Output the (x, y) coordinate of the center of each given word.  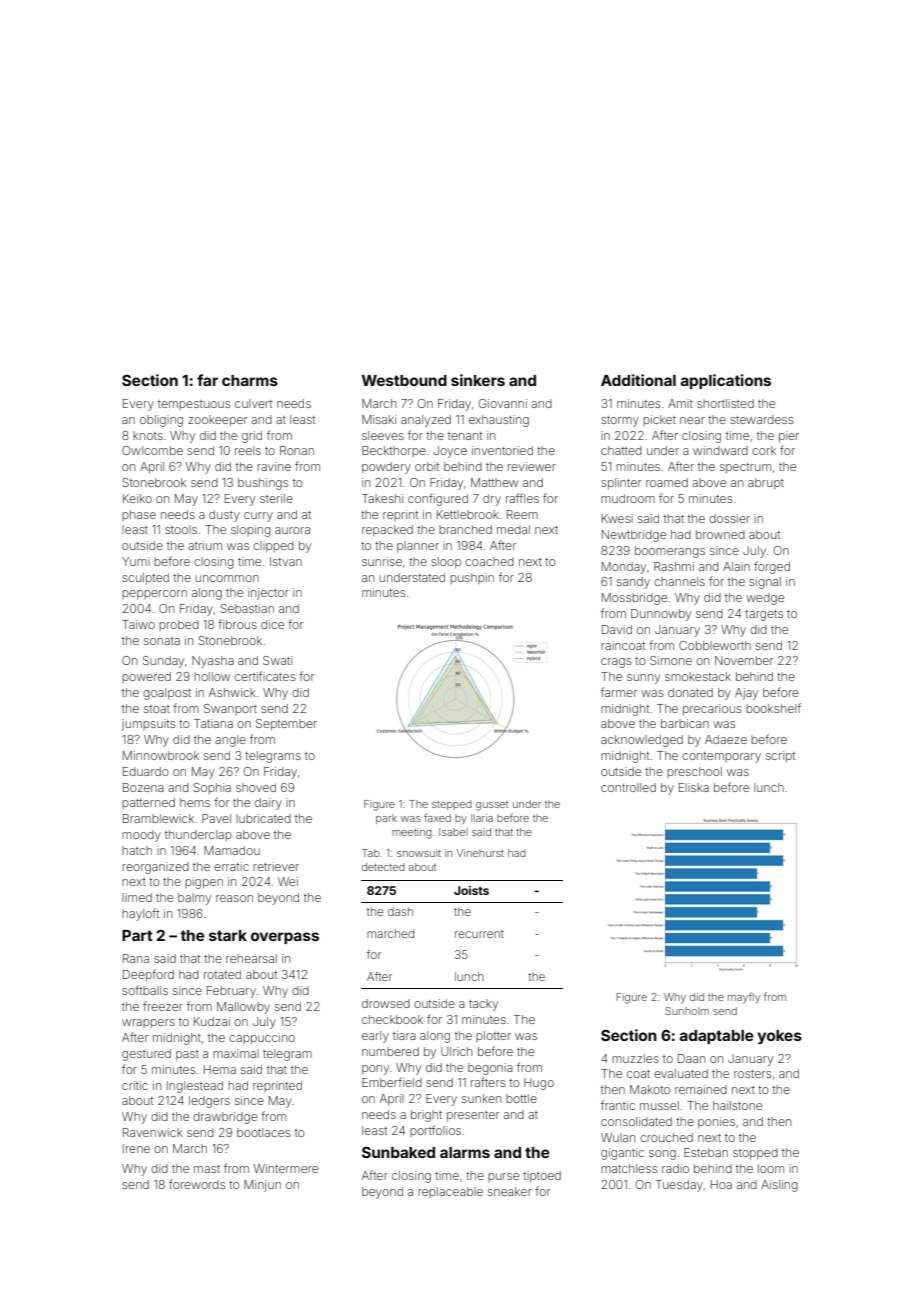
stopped (755, 1154)
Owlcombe (152, 450)
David (617, 629)
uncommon (227, 578)
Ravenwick (153, 1132)
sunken (481, 1098)
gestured (146, 1055)
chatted (621, 450)
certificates (265, 676)
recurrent (479, 934)
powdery (386, 468)
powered (146, 677)
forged (772, 567)
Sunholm (687, 1011)
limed (137, 897)
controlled (628, 787)
